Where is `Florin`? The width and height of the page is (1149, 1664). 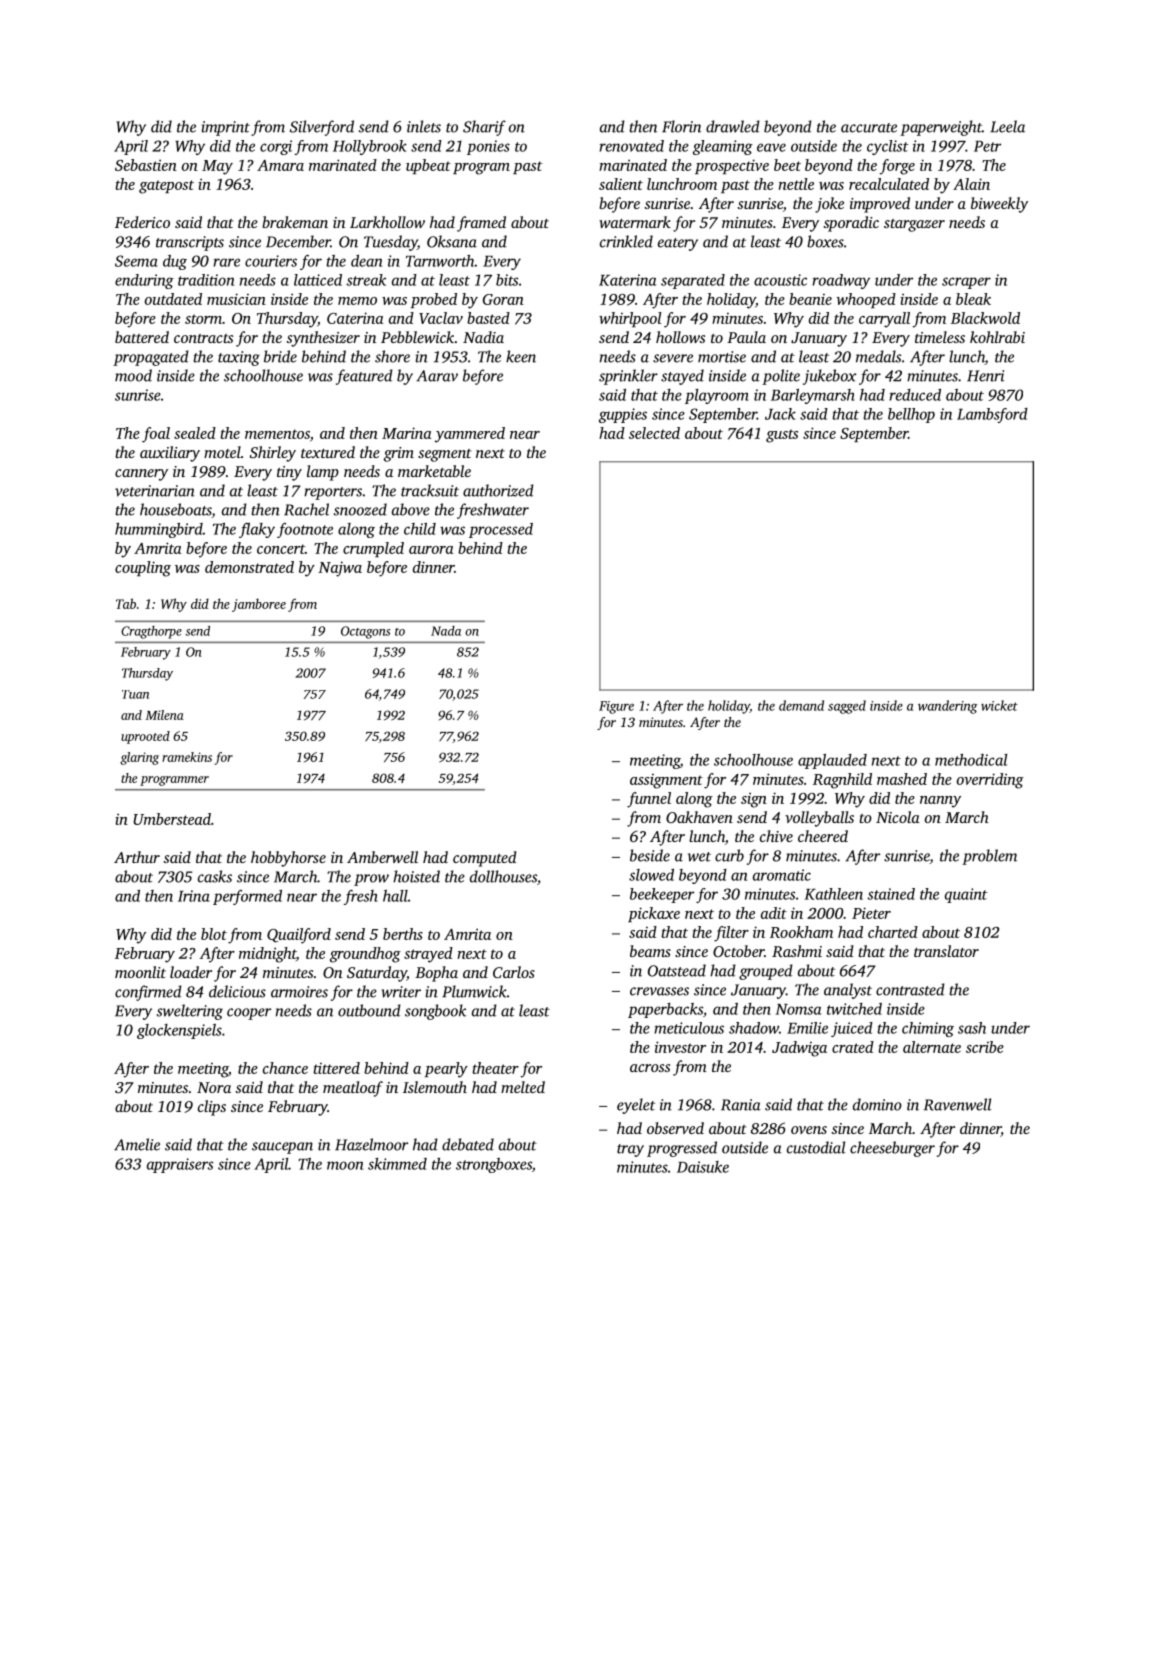
Florin is located at coordinates (681, 126).
